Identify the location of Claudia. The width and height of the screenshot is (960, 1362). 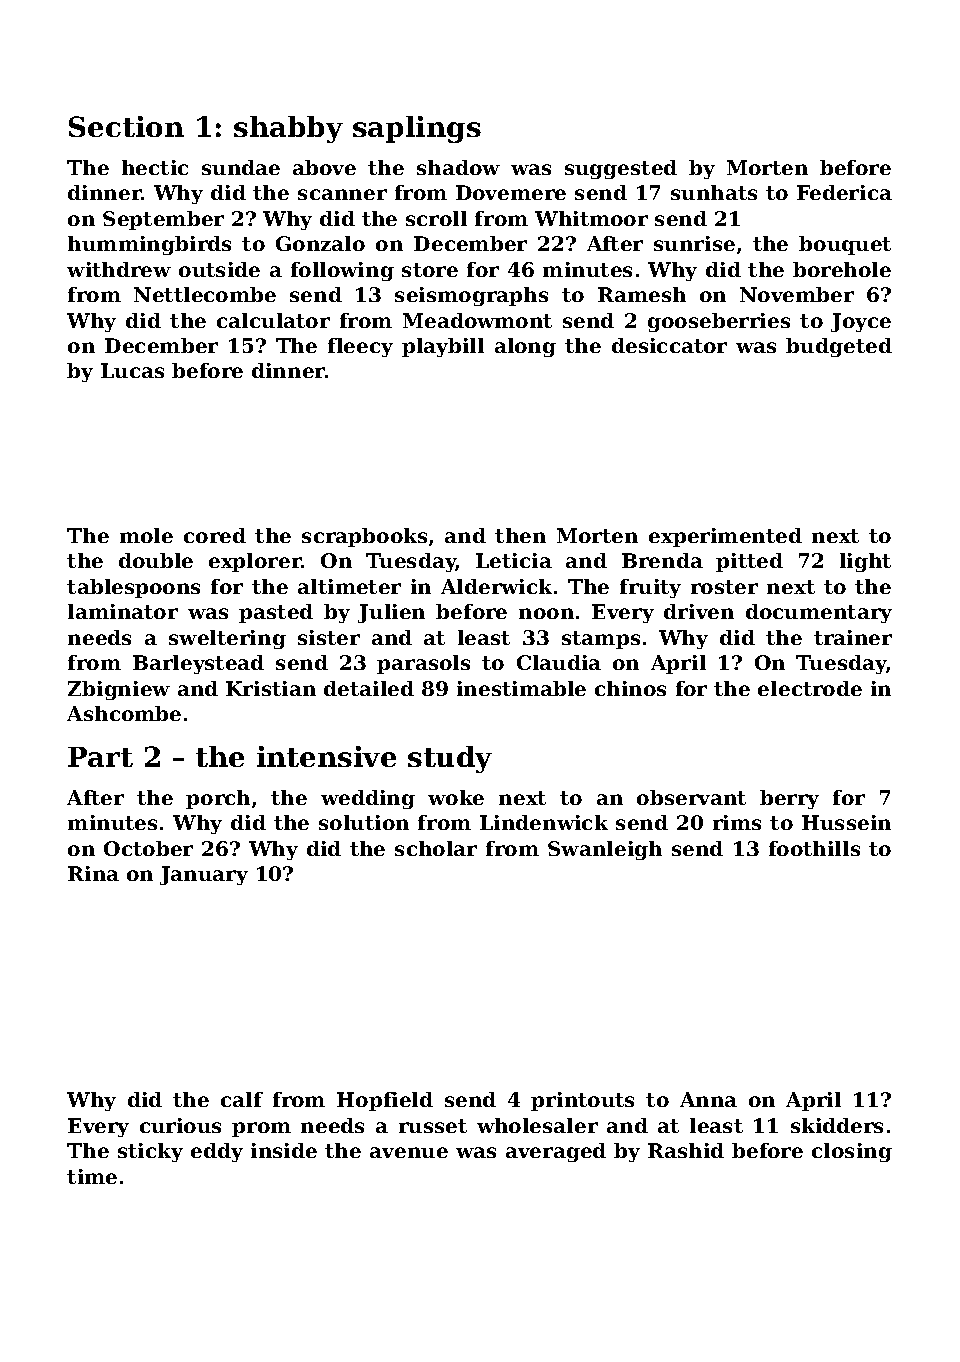
(559, 662).
